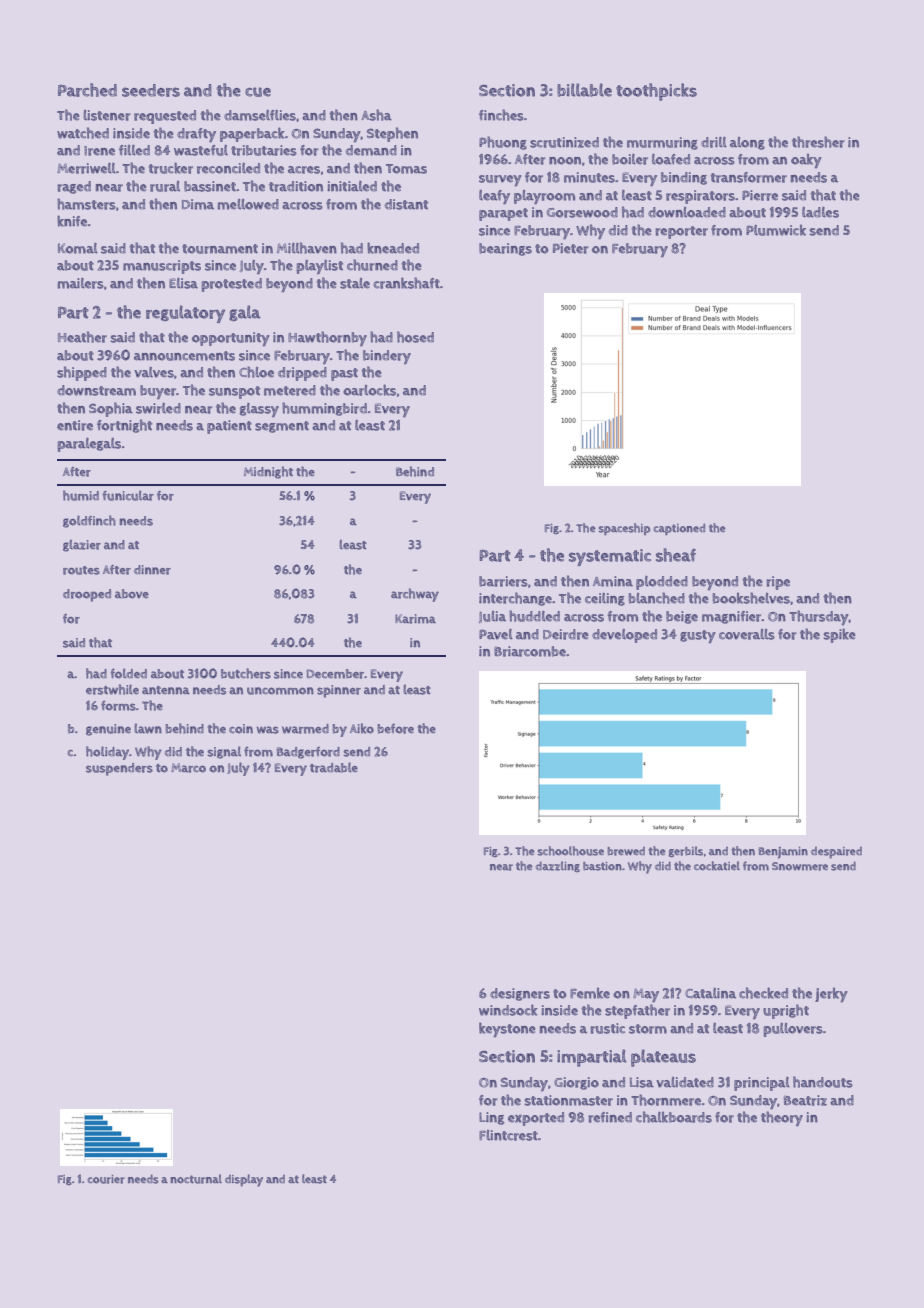  What do you see at coordinates (508, 1135) in the screenshot?
I see `Flintcrest` at bounding box center [508, 1135].
